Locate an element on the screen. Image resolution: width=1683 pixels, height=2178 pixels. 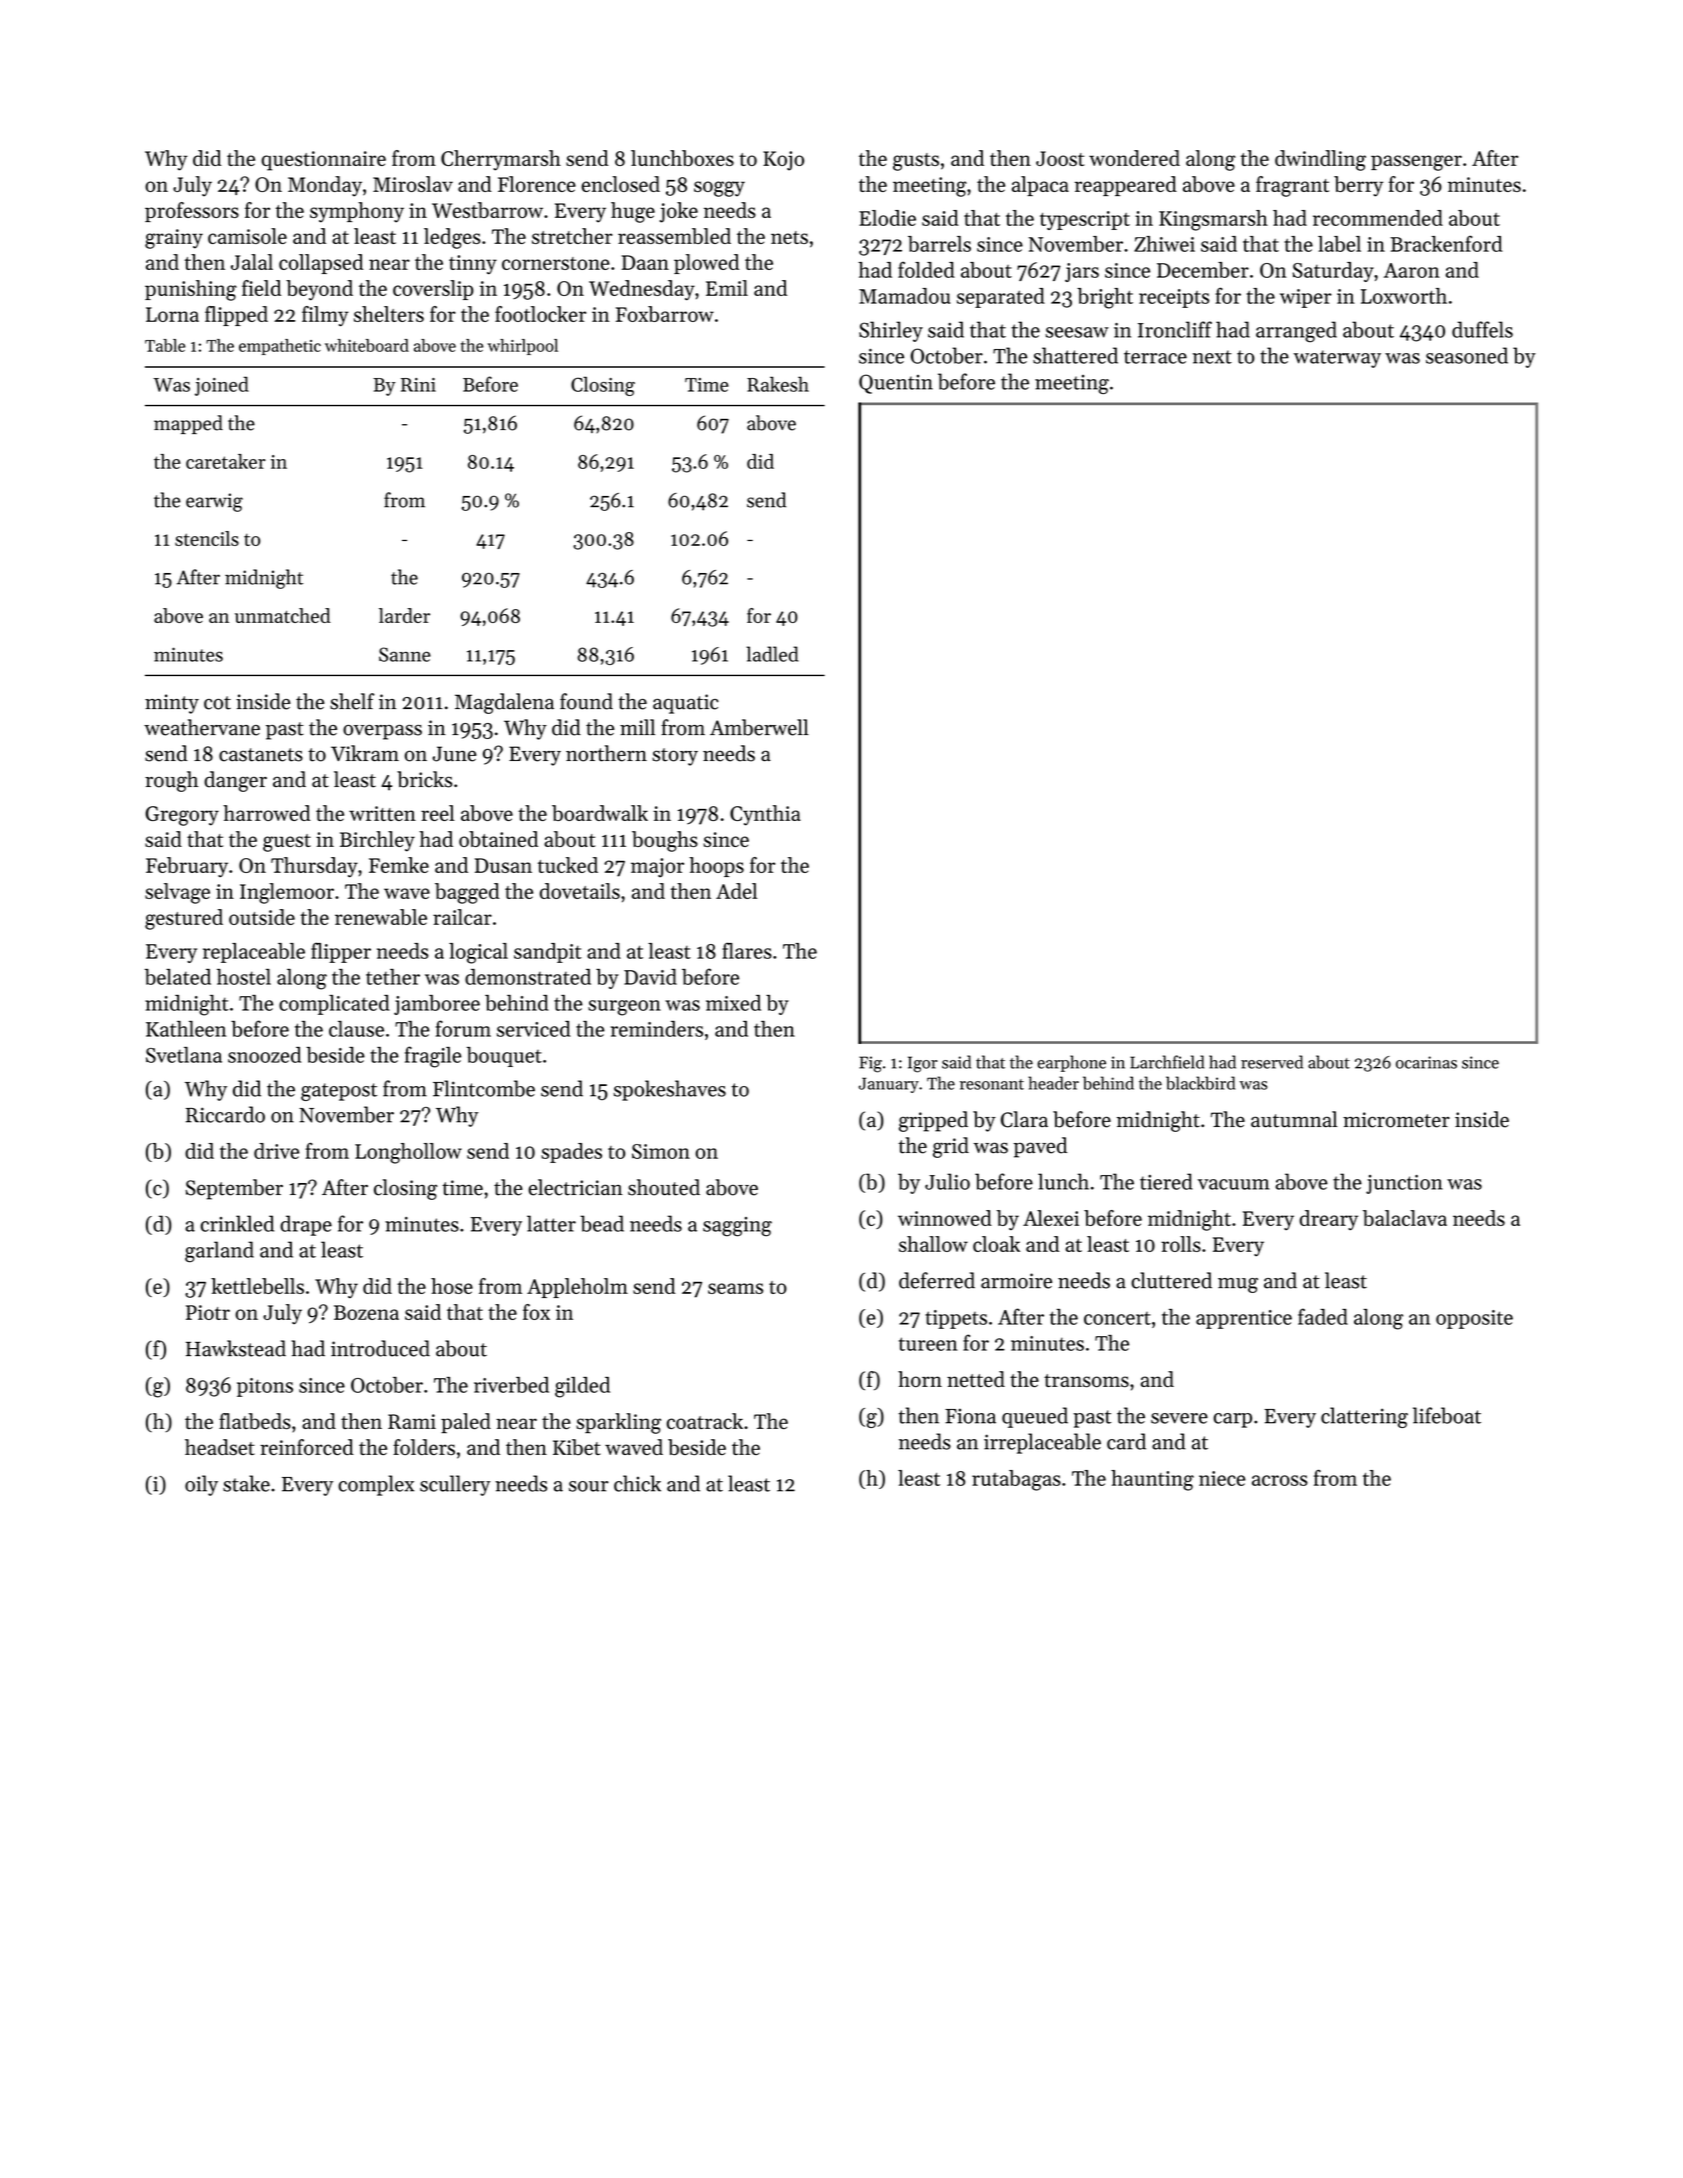
Joost is located at coordinates (1060, 158).
